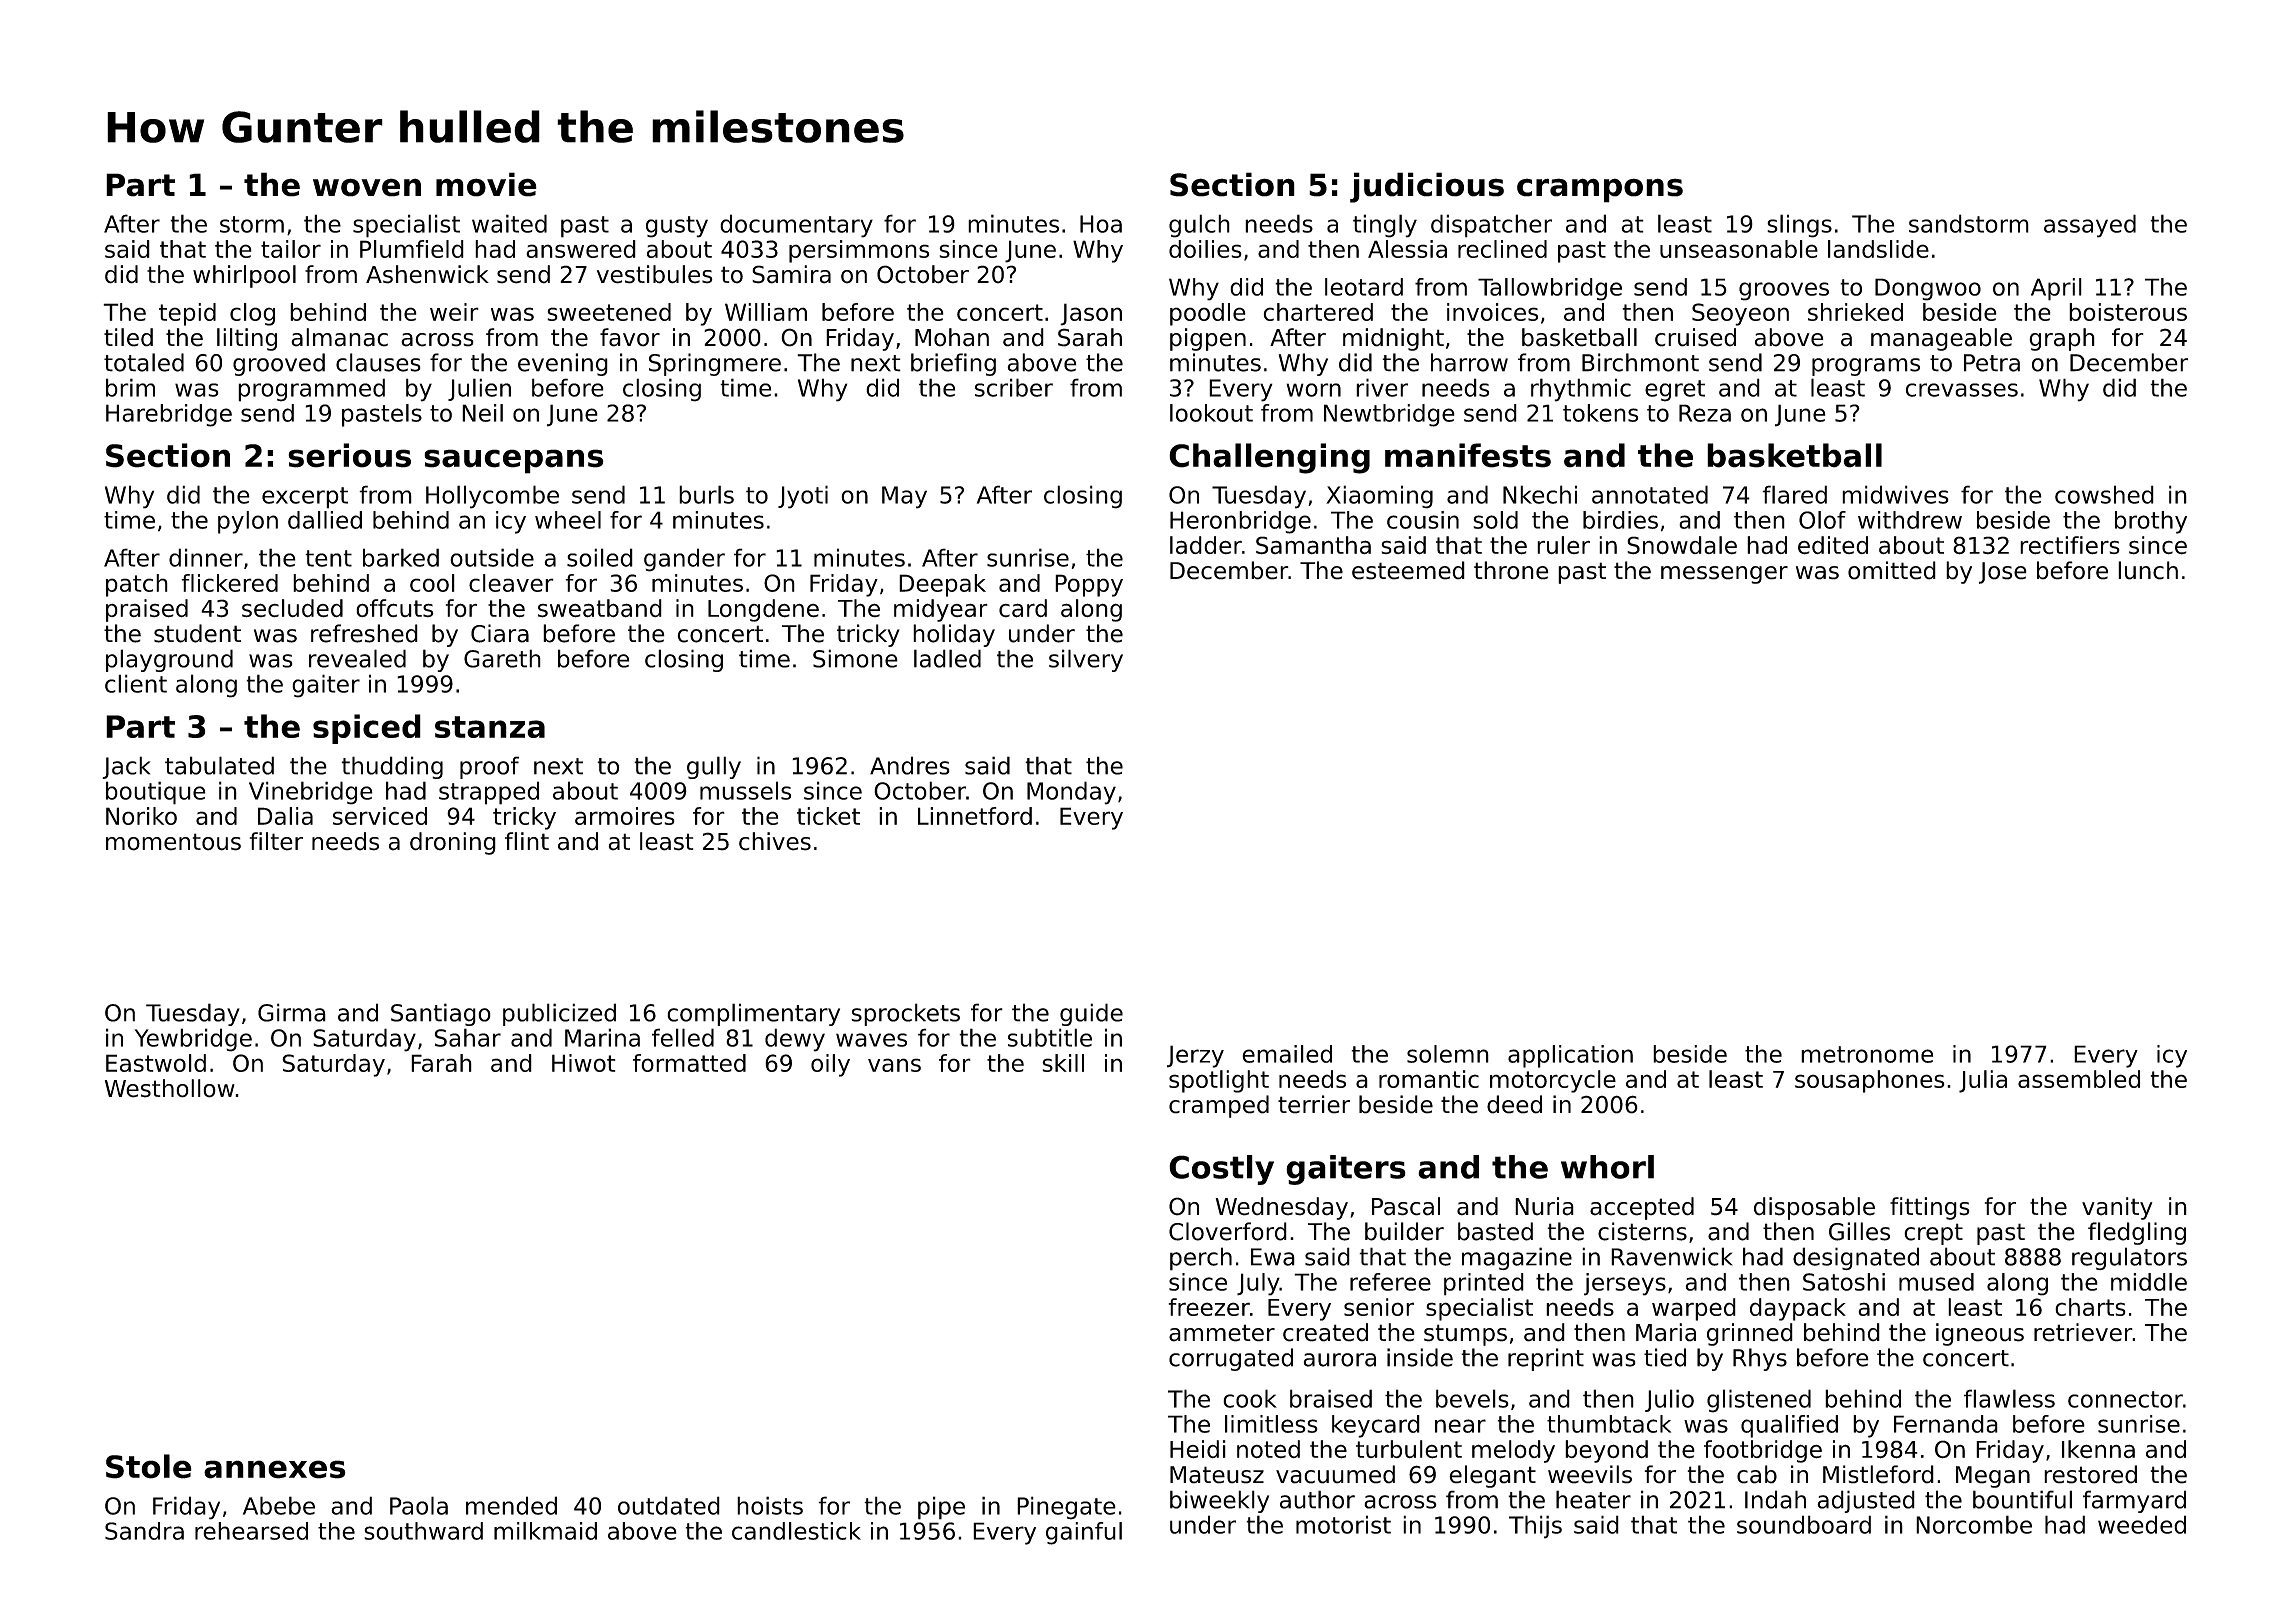 This page has height=1620, width=2292. Describe the element at coordinates (2142, 1524) in the page. I see `weeded` at that location.
